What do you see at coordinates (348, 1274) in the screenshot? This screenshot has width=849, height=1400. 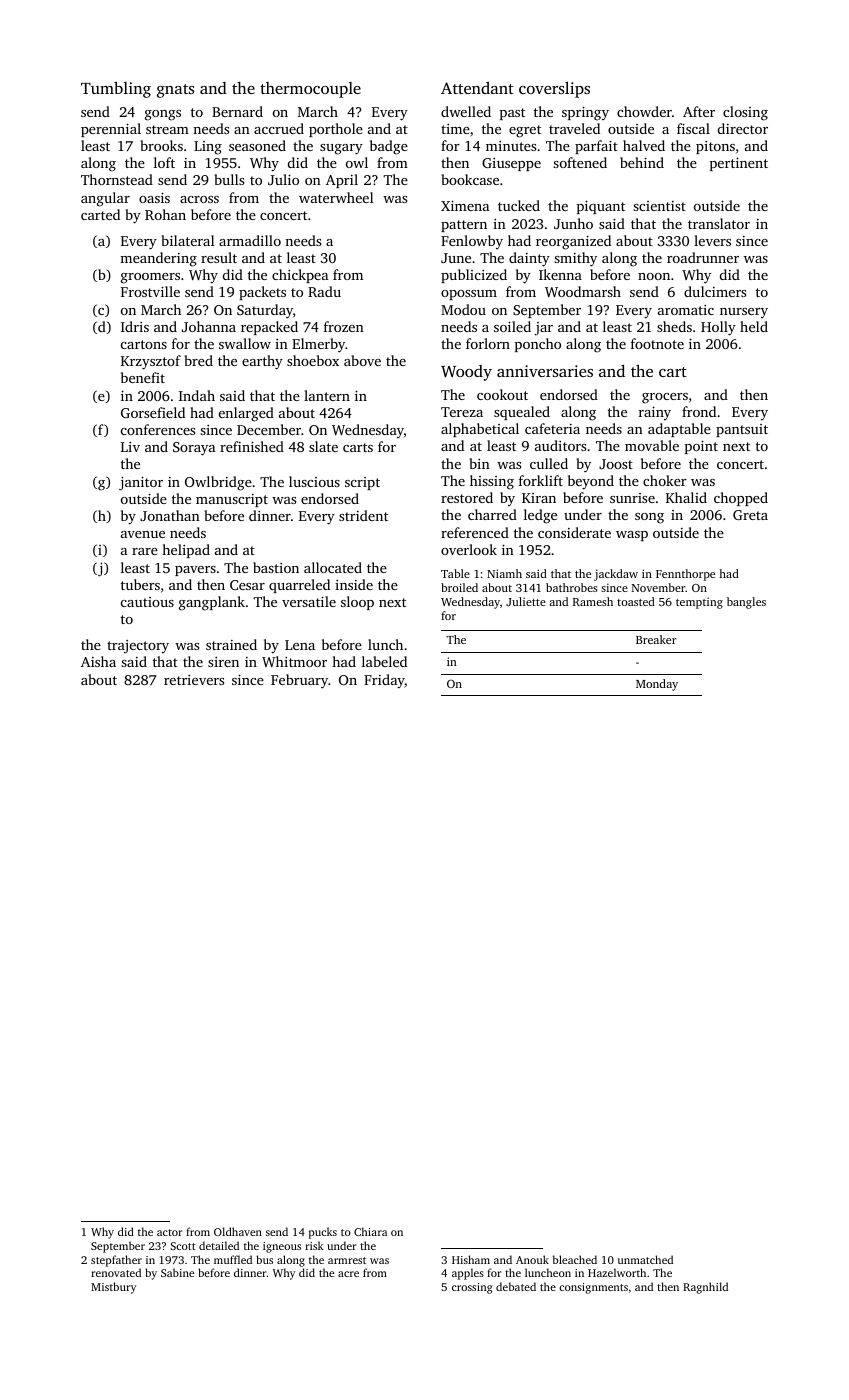 I see `acre` at bounding box center [348, 1274].
